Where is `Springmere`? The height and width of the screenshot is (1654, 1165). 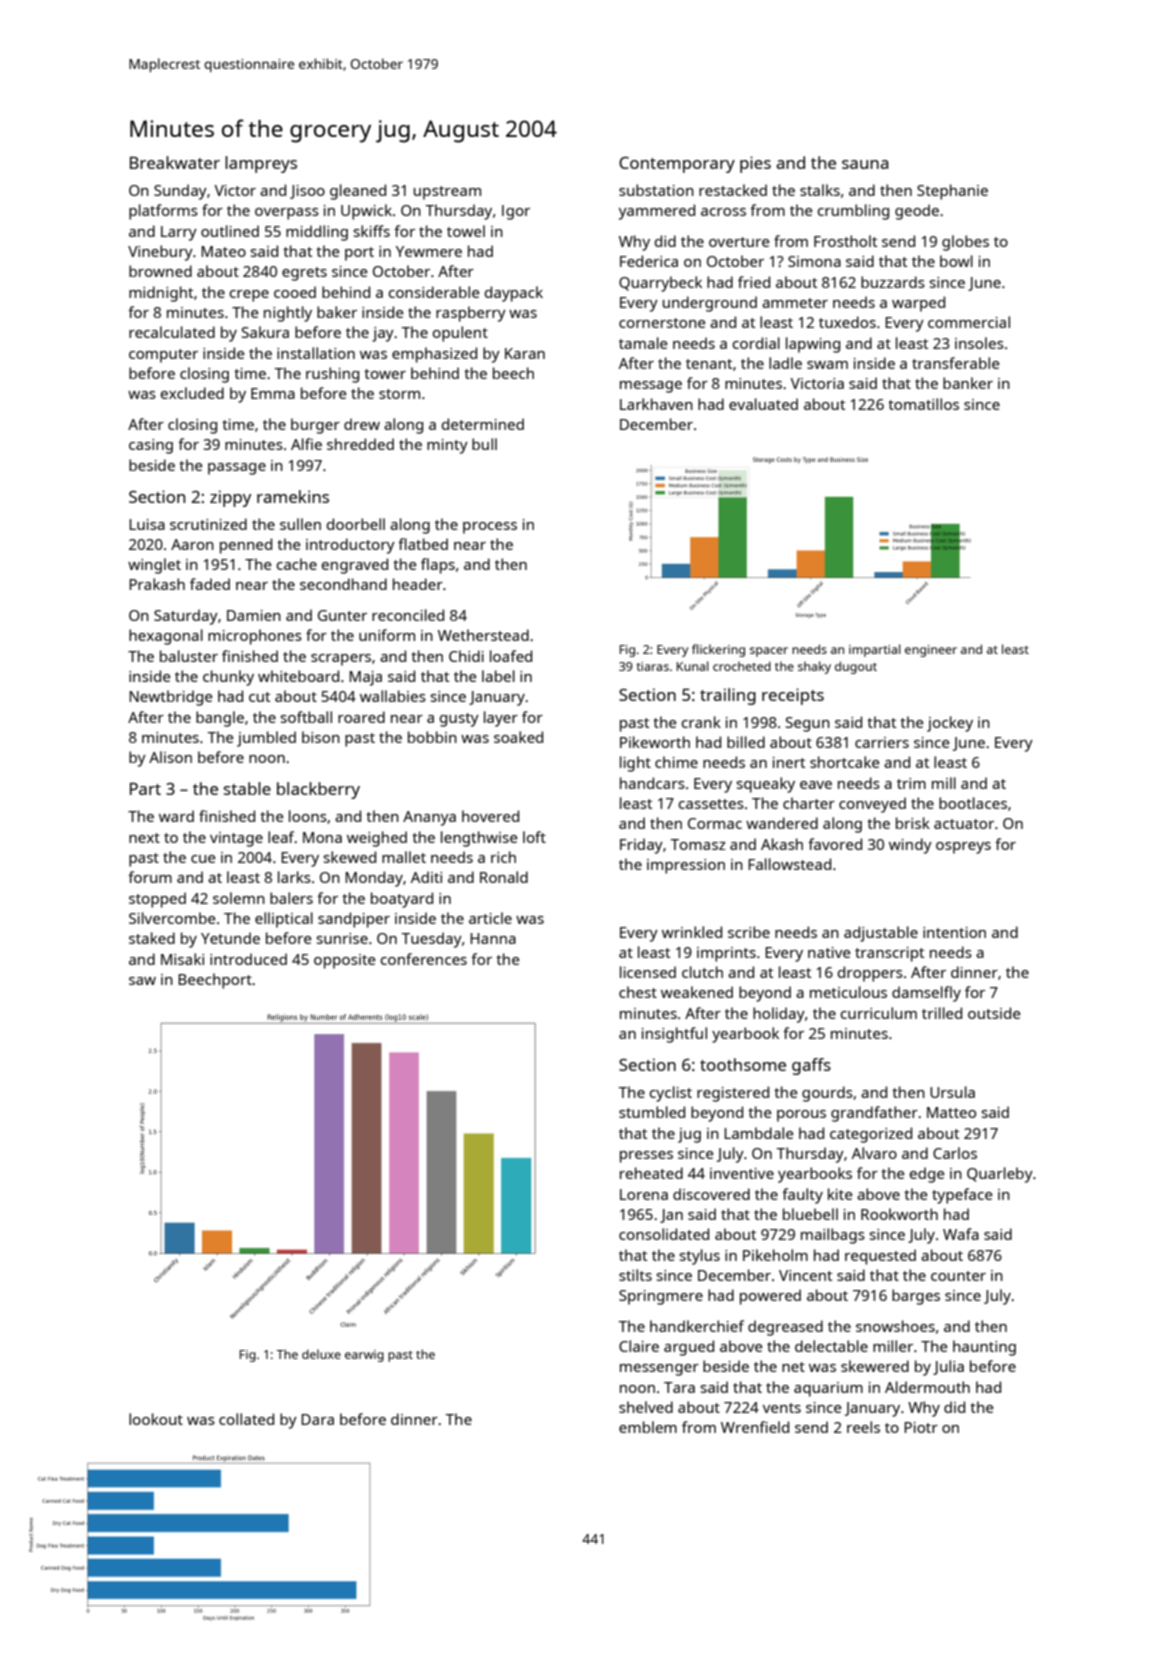 Springmere is located at coordinates (661, 1297).
